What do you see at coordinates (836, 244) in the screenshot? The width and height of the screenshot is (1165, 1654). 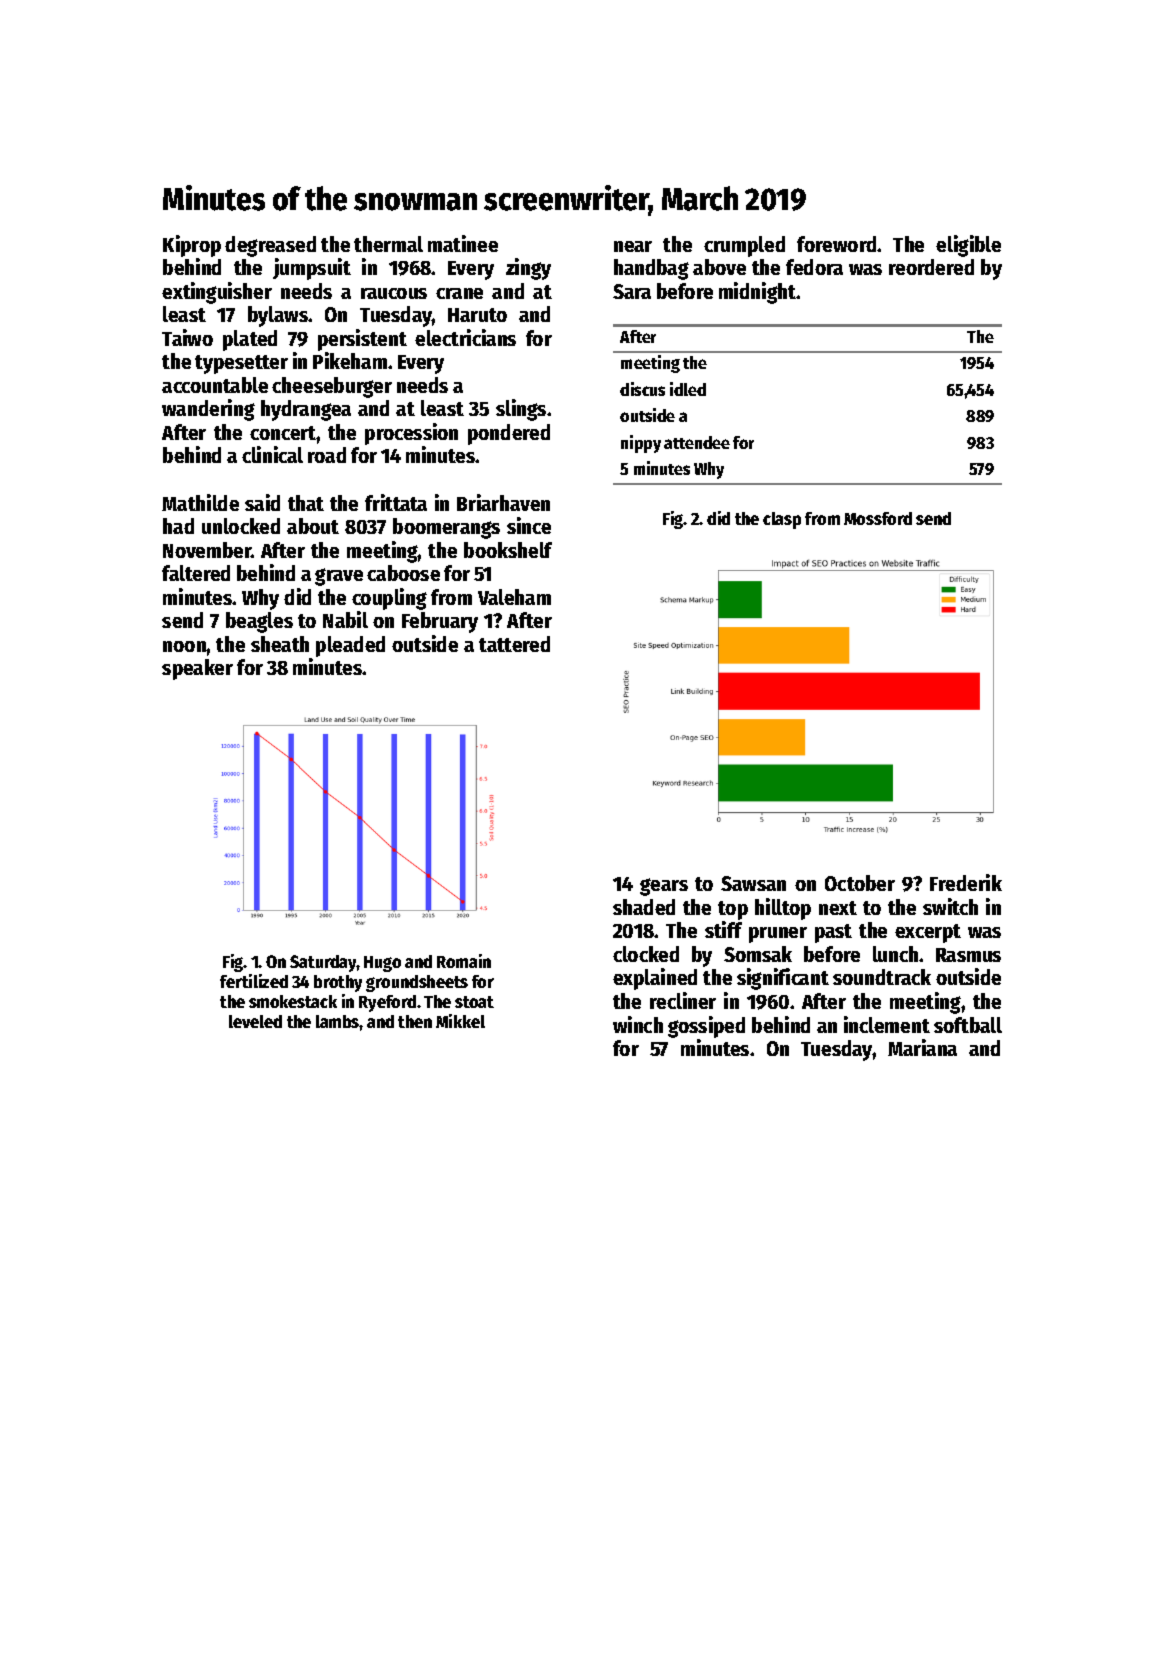 I see `foreword` at bounding box center [836, 244].
